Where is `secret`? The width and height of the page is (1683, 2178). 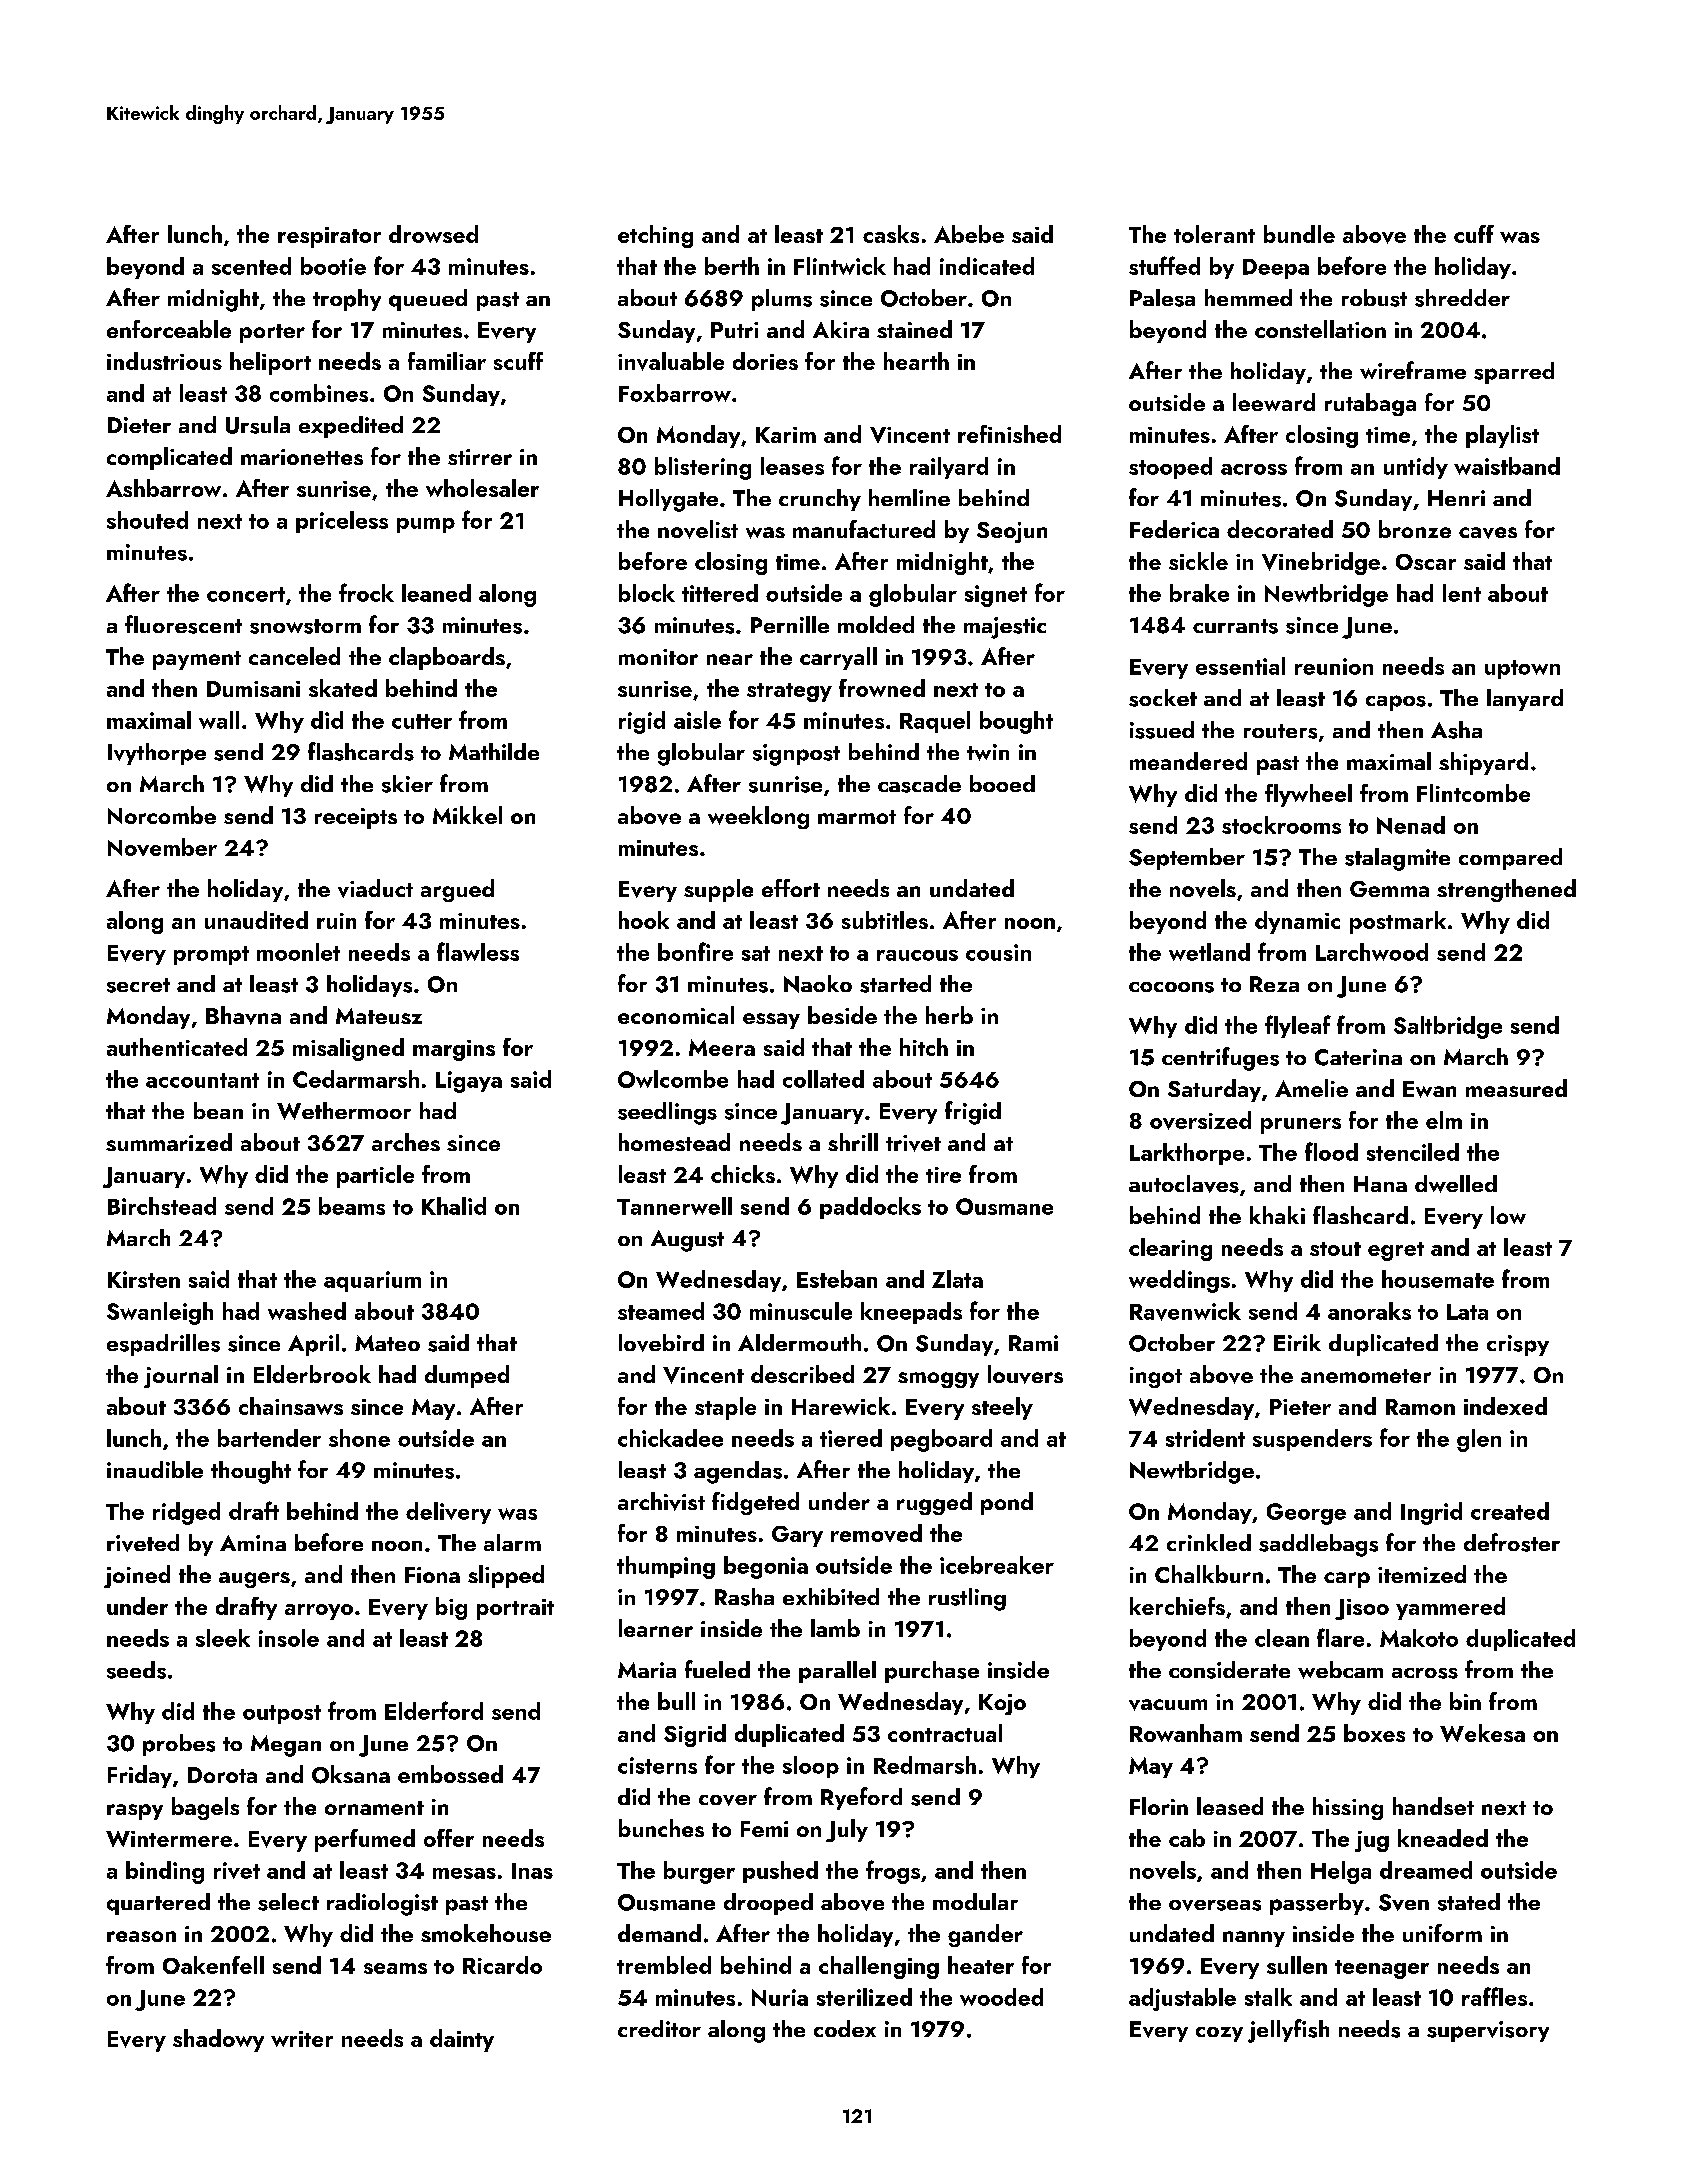 secret is located at coordinates (138, 985).
